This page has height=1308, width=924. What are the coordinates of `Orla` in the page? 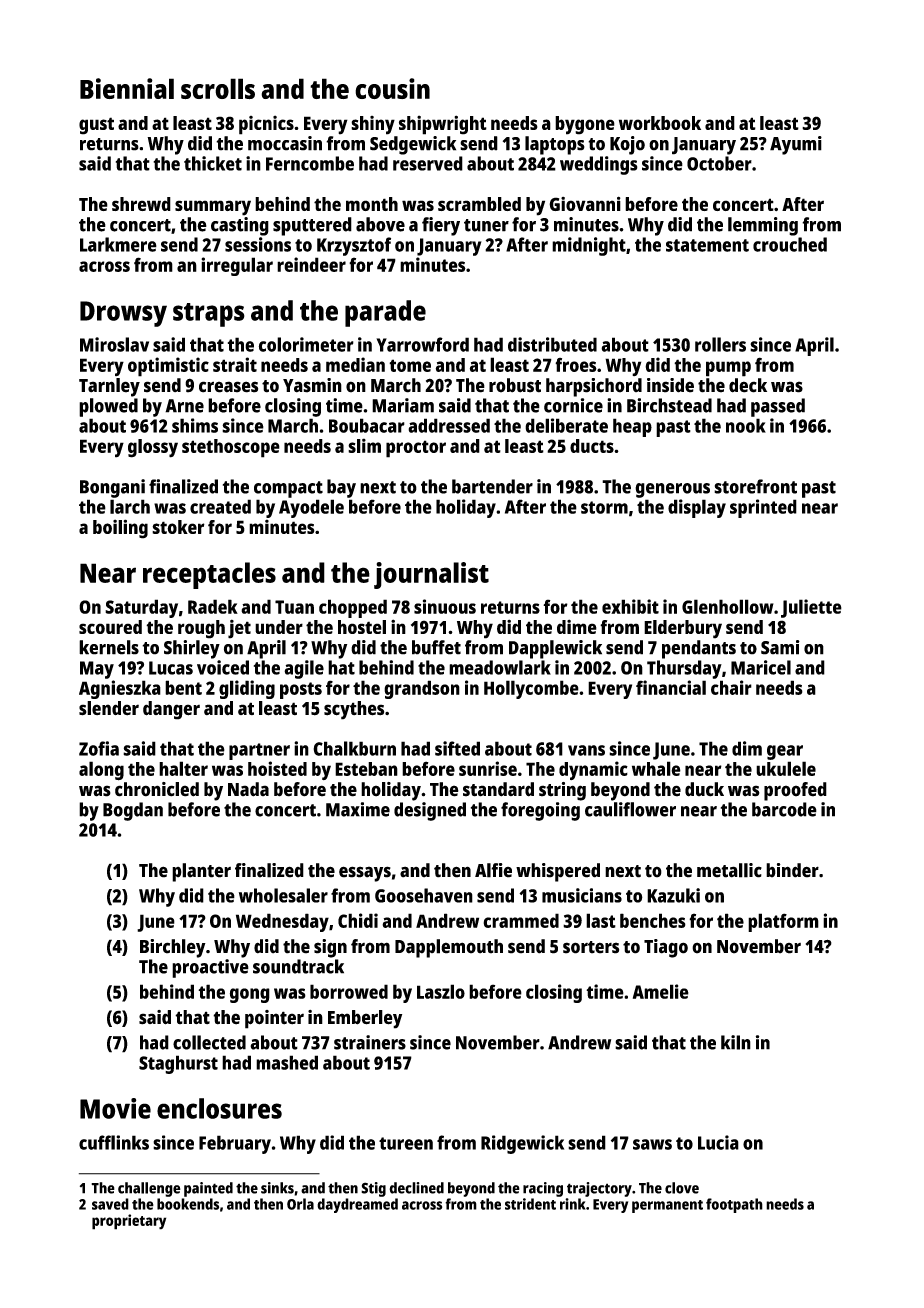 It's located at (300, 1204).
